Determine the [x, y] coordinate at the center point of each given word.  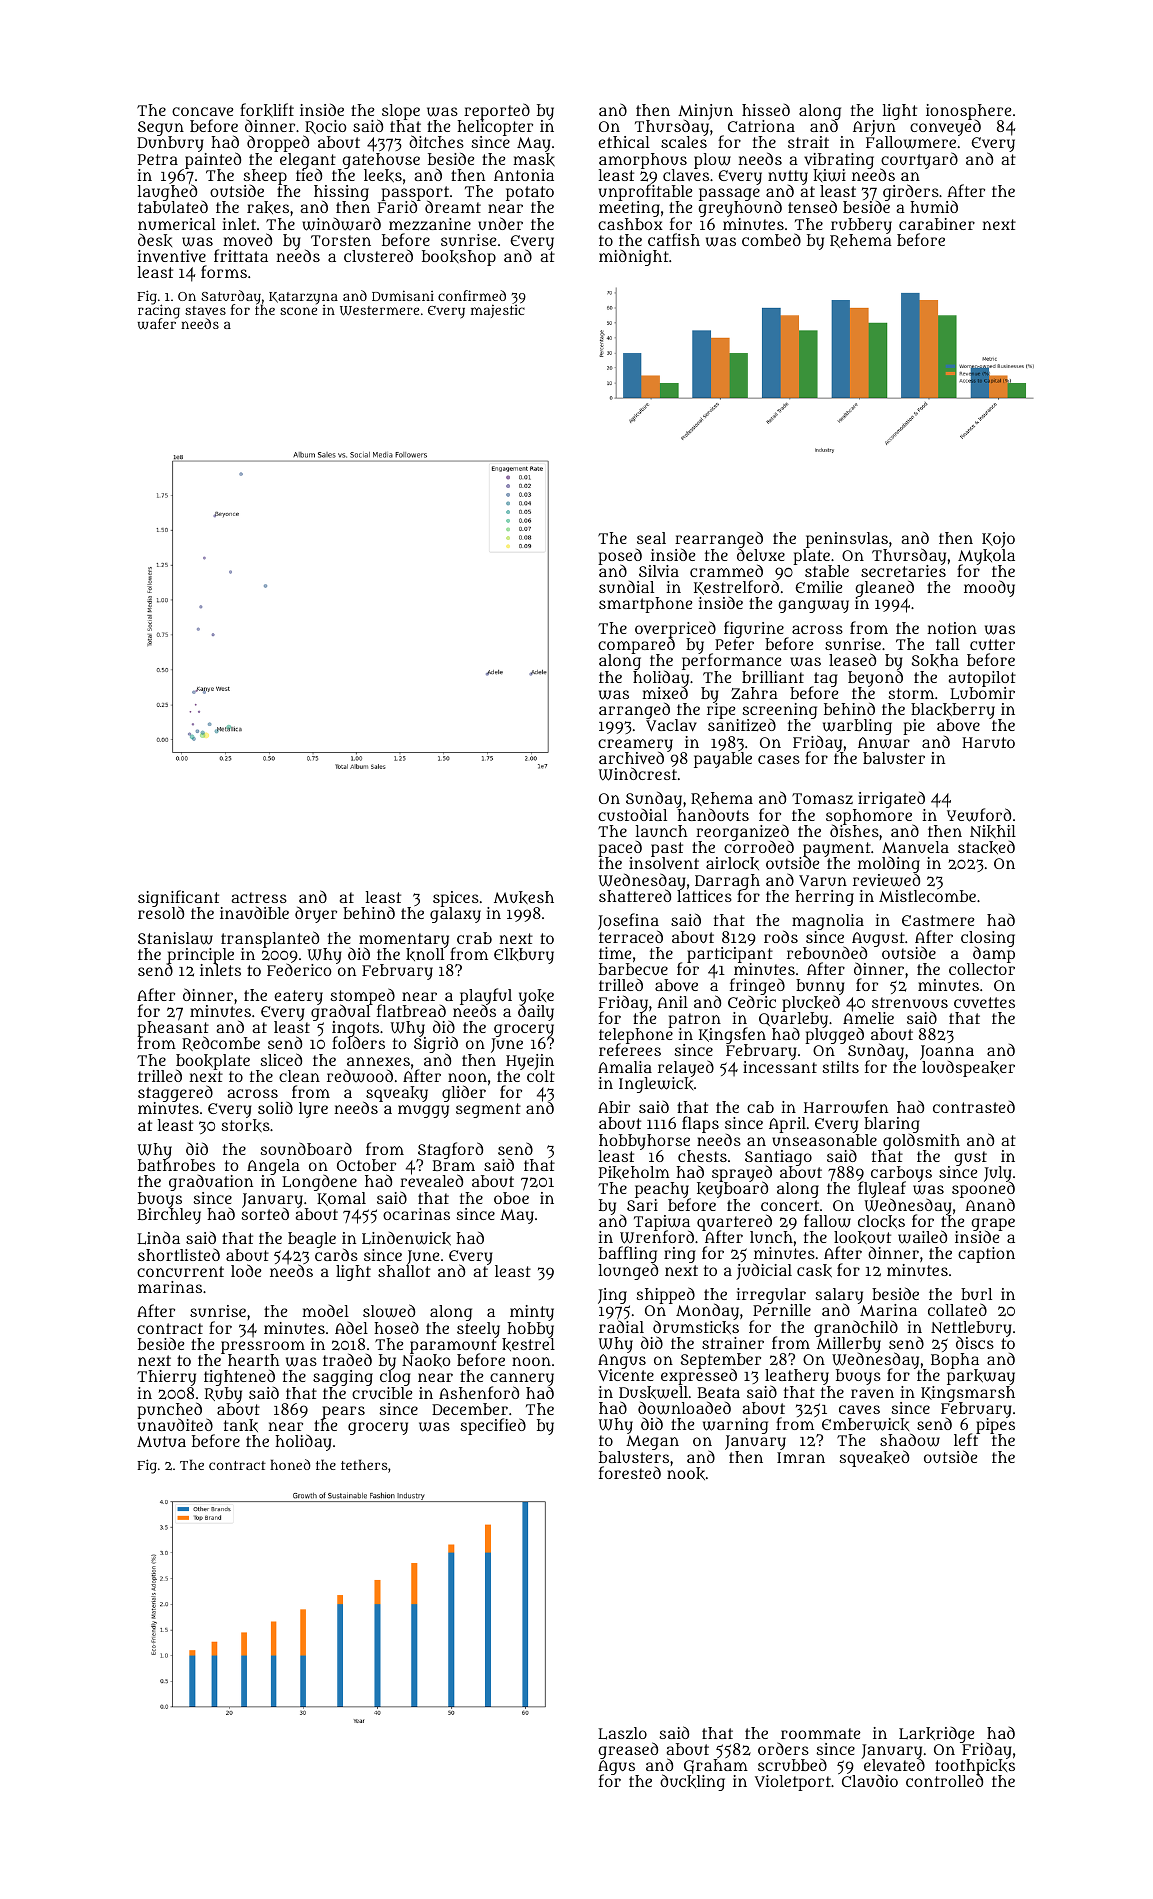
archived [631, 758]
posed [620, 557]
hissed [766, 110]
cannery [522, 1380]
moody [989, 588]
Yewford [979, 815]
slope [401, 112]
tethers [364, 1464]
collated [957, 1309]
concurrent [180, 1271]
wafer [156, 324]
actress [259, 897]
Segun [161, 129]
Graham [716, 1766]
